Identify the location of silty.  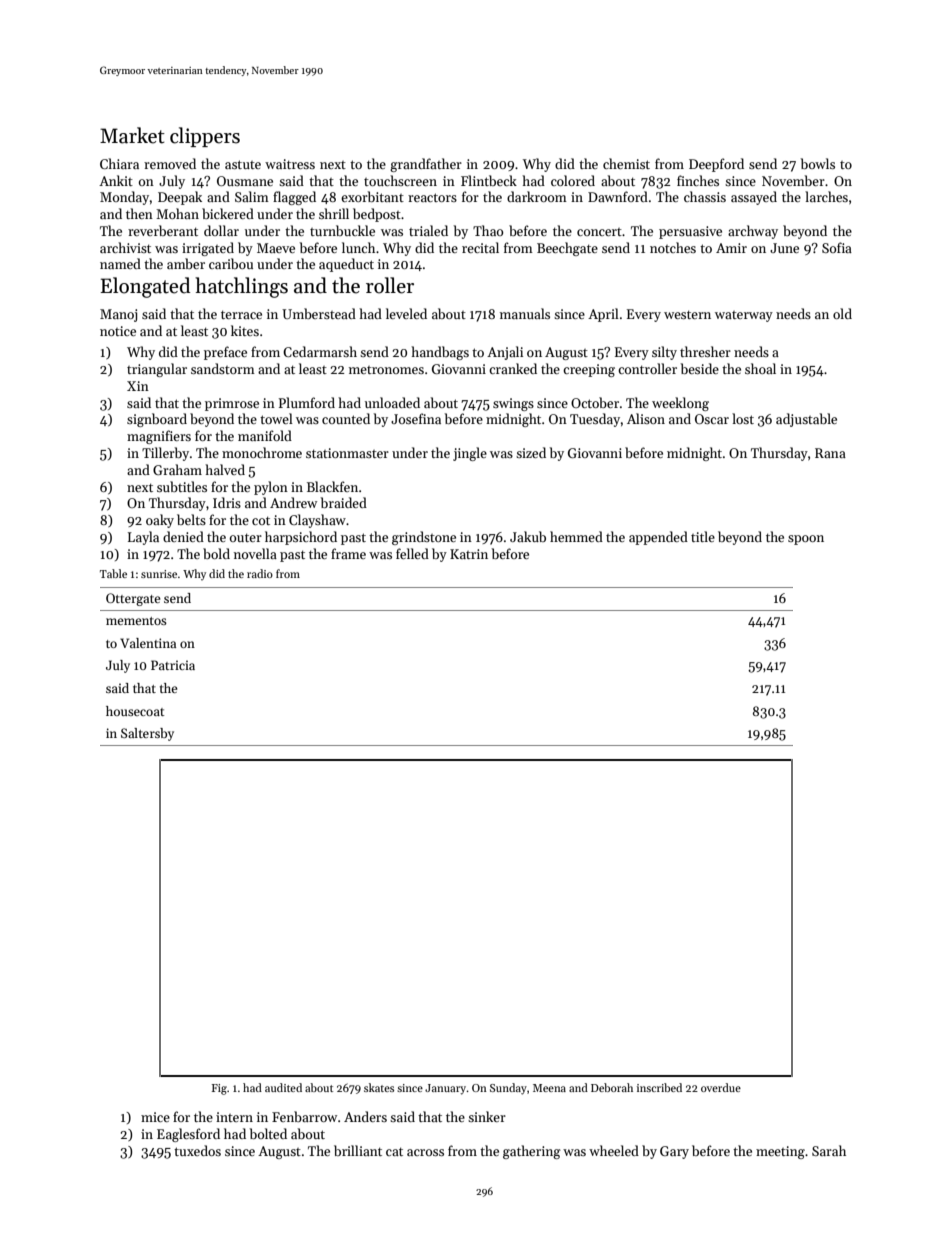
(664, 353).
